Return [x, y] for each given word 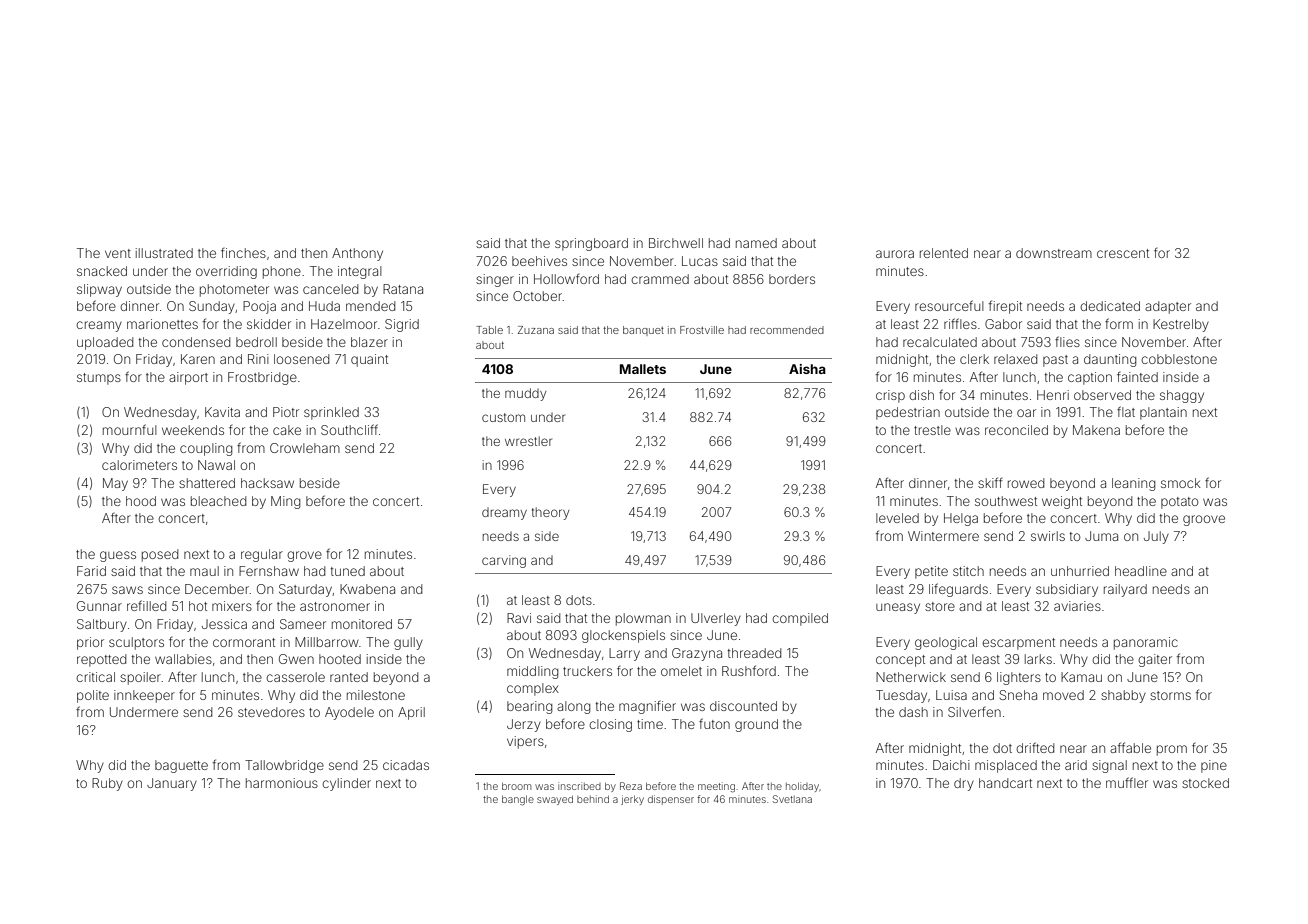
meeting [716, 787]
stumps [99, 379]
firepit [1005, 307]
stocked [1205, 783]
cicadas [406, 765]
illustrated [164, 253]
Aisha [807, 369]
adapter [1168, 307]
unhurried [1080, 571]
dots [579, 600]
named [756, 243]
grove [304, 556]
